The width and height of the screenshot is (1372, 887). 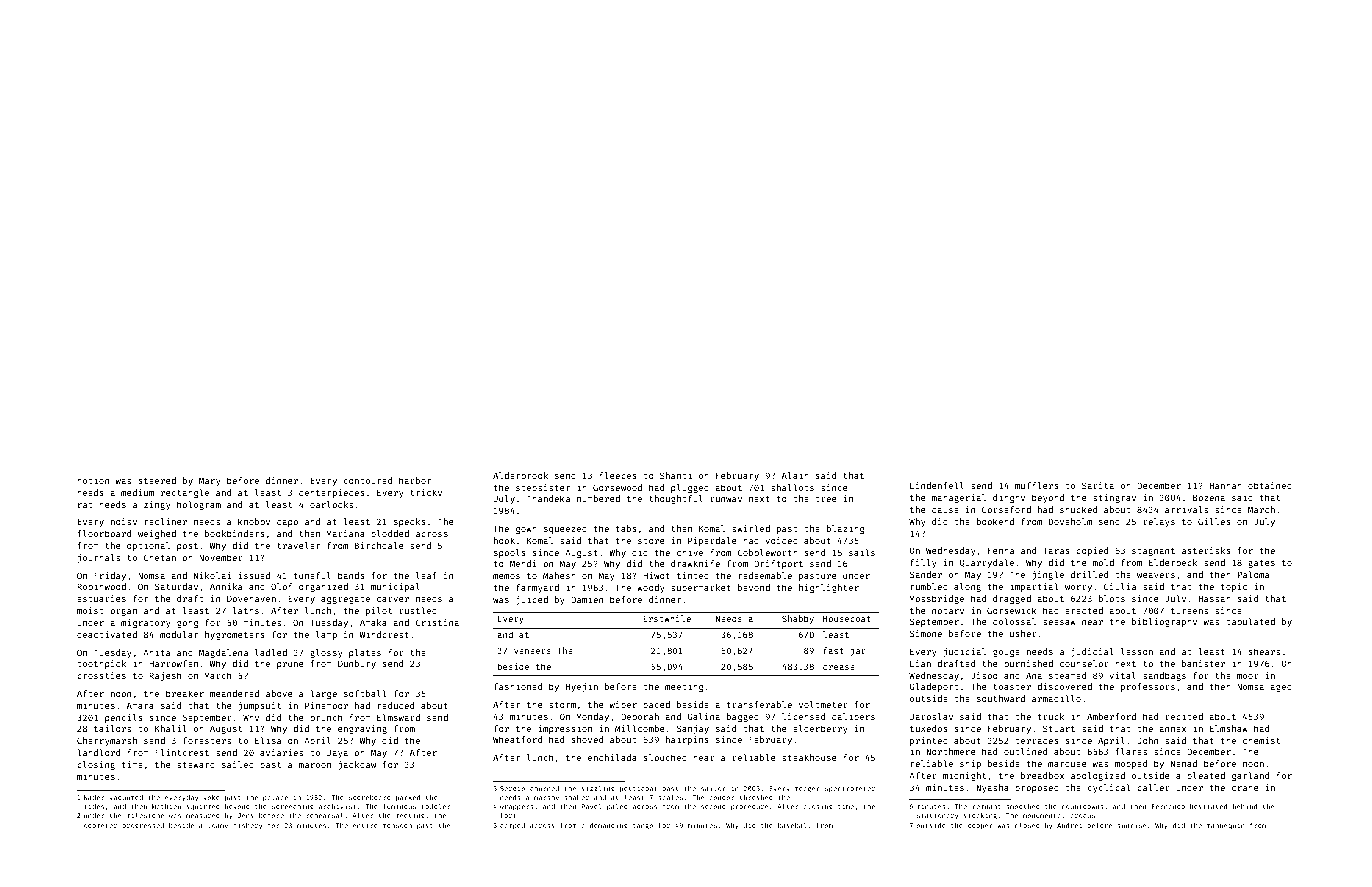 What do you see at coordinates (926, 574) in the screenshot?
I see `Sander` at bounding box center [926, 574].
